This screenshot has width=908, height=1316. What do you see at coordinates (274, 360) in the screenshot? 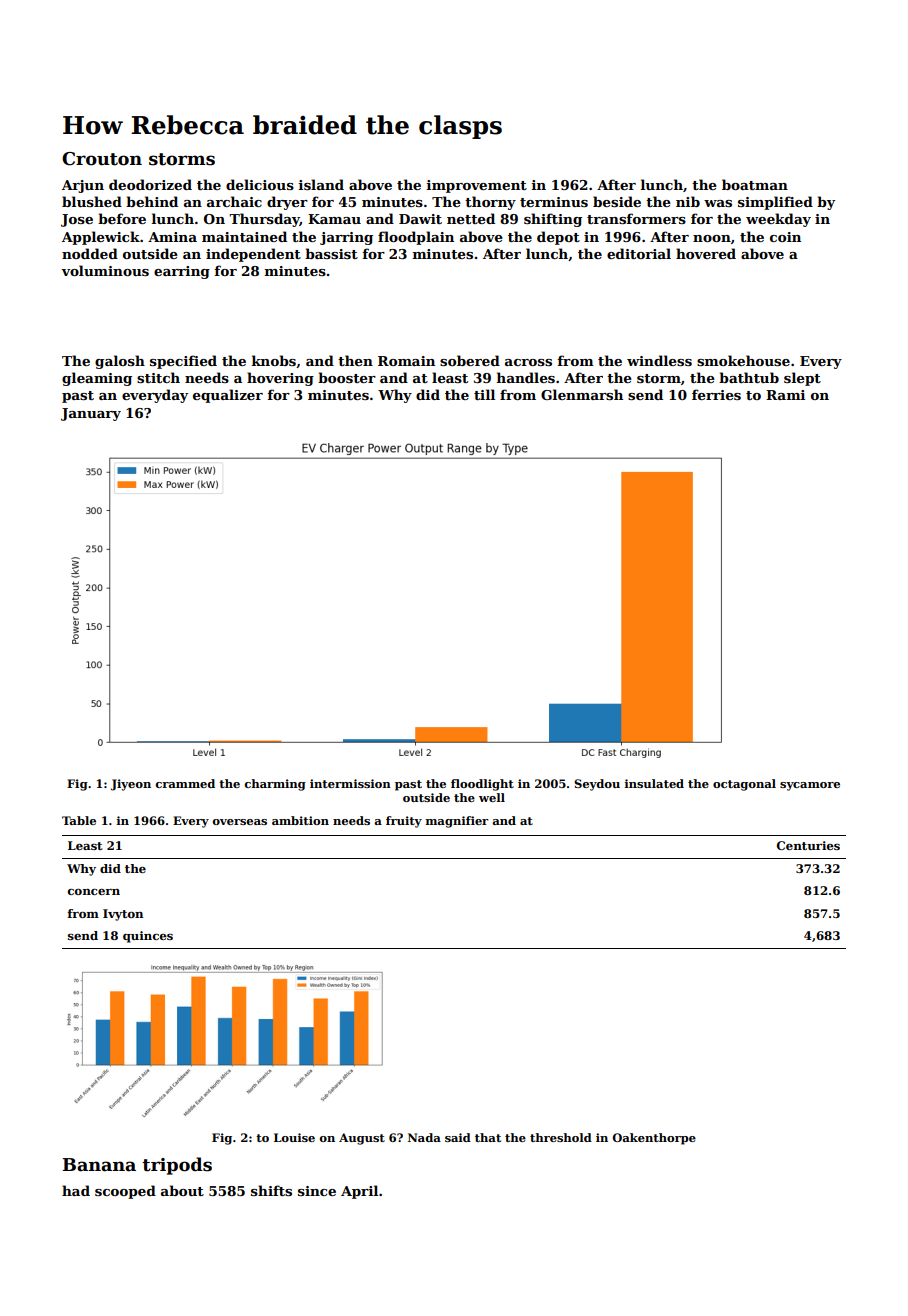
I see `knobs` at bounding box center [274, 360].
